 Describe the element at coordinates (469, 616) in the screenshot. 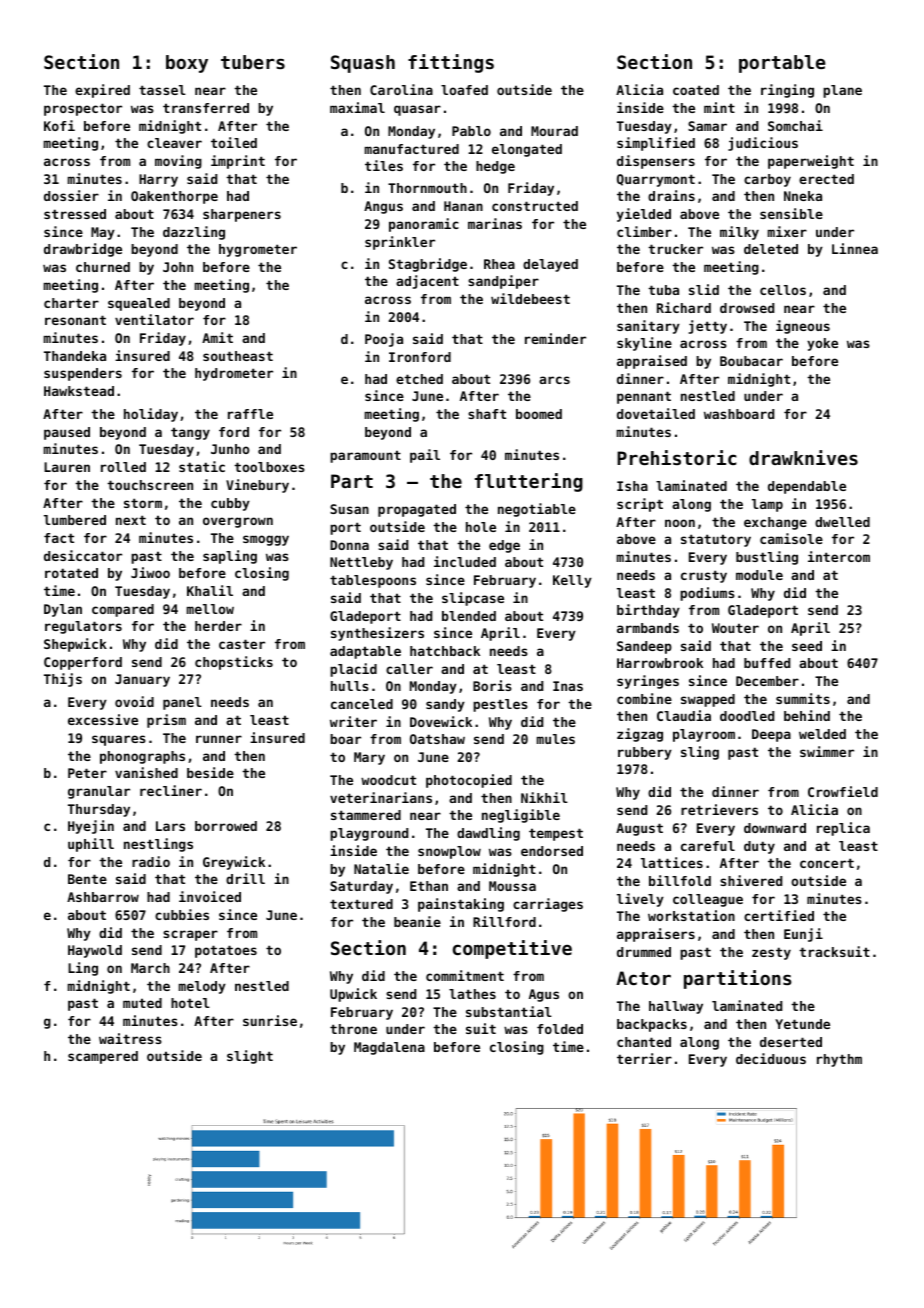

I see `blended` at that location.
